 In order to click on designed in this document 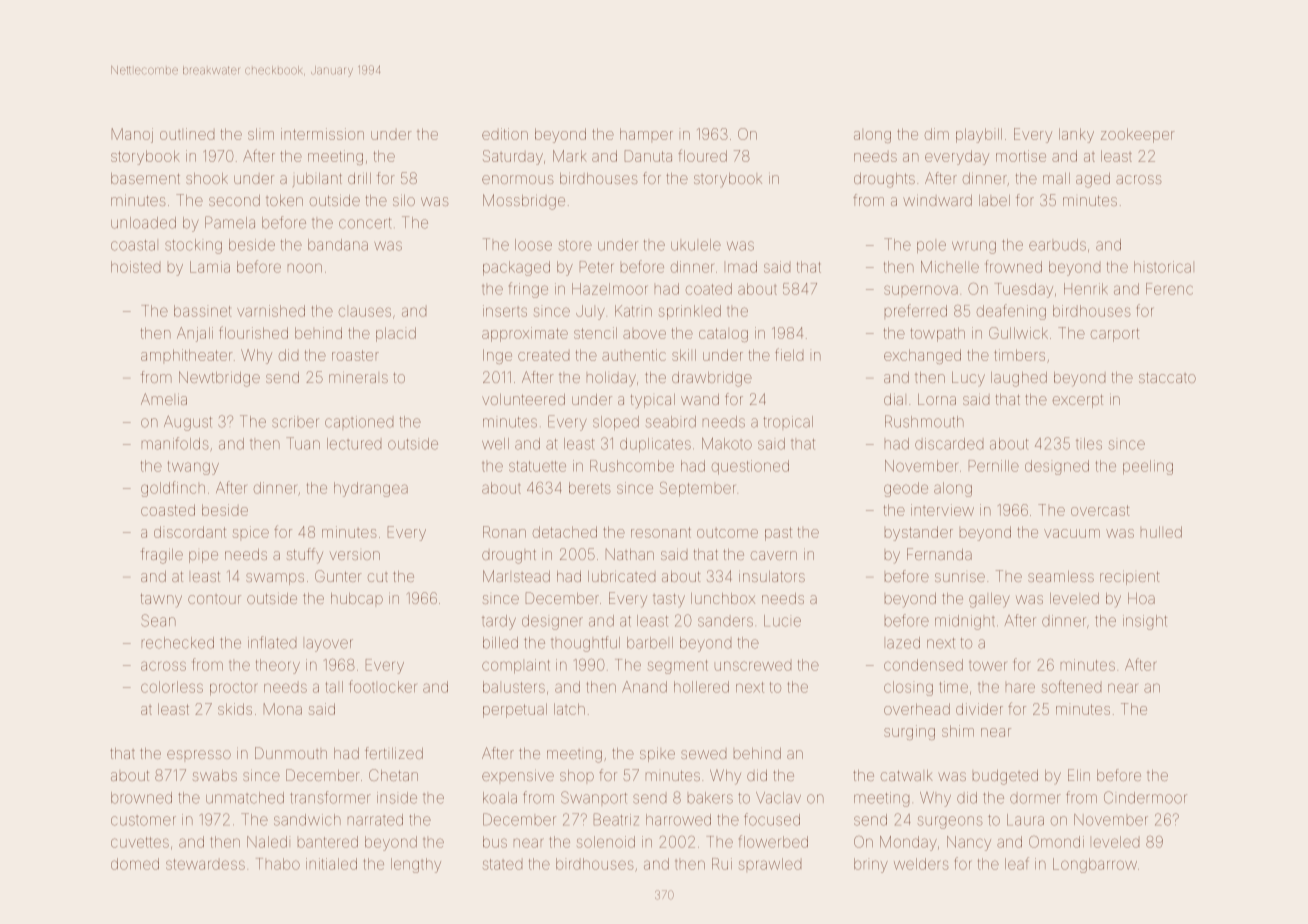, I will do `click(1057, 467)`.
